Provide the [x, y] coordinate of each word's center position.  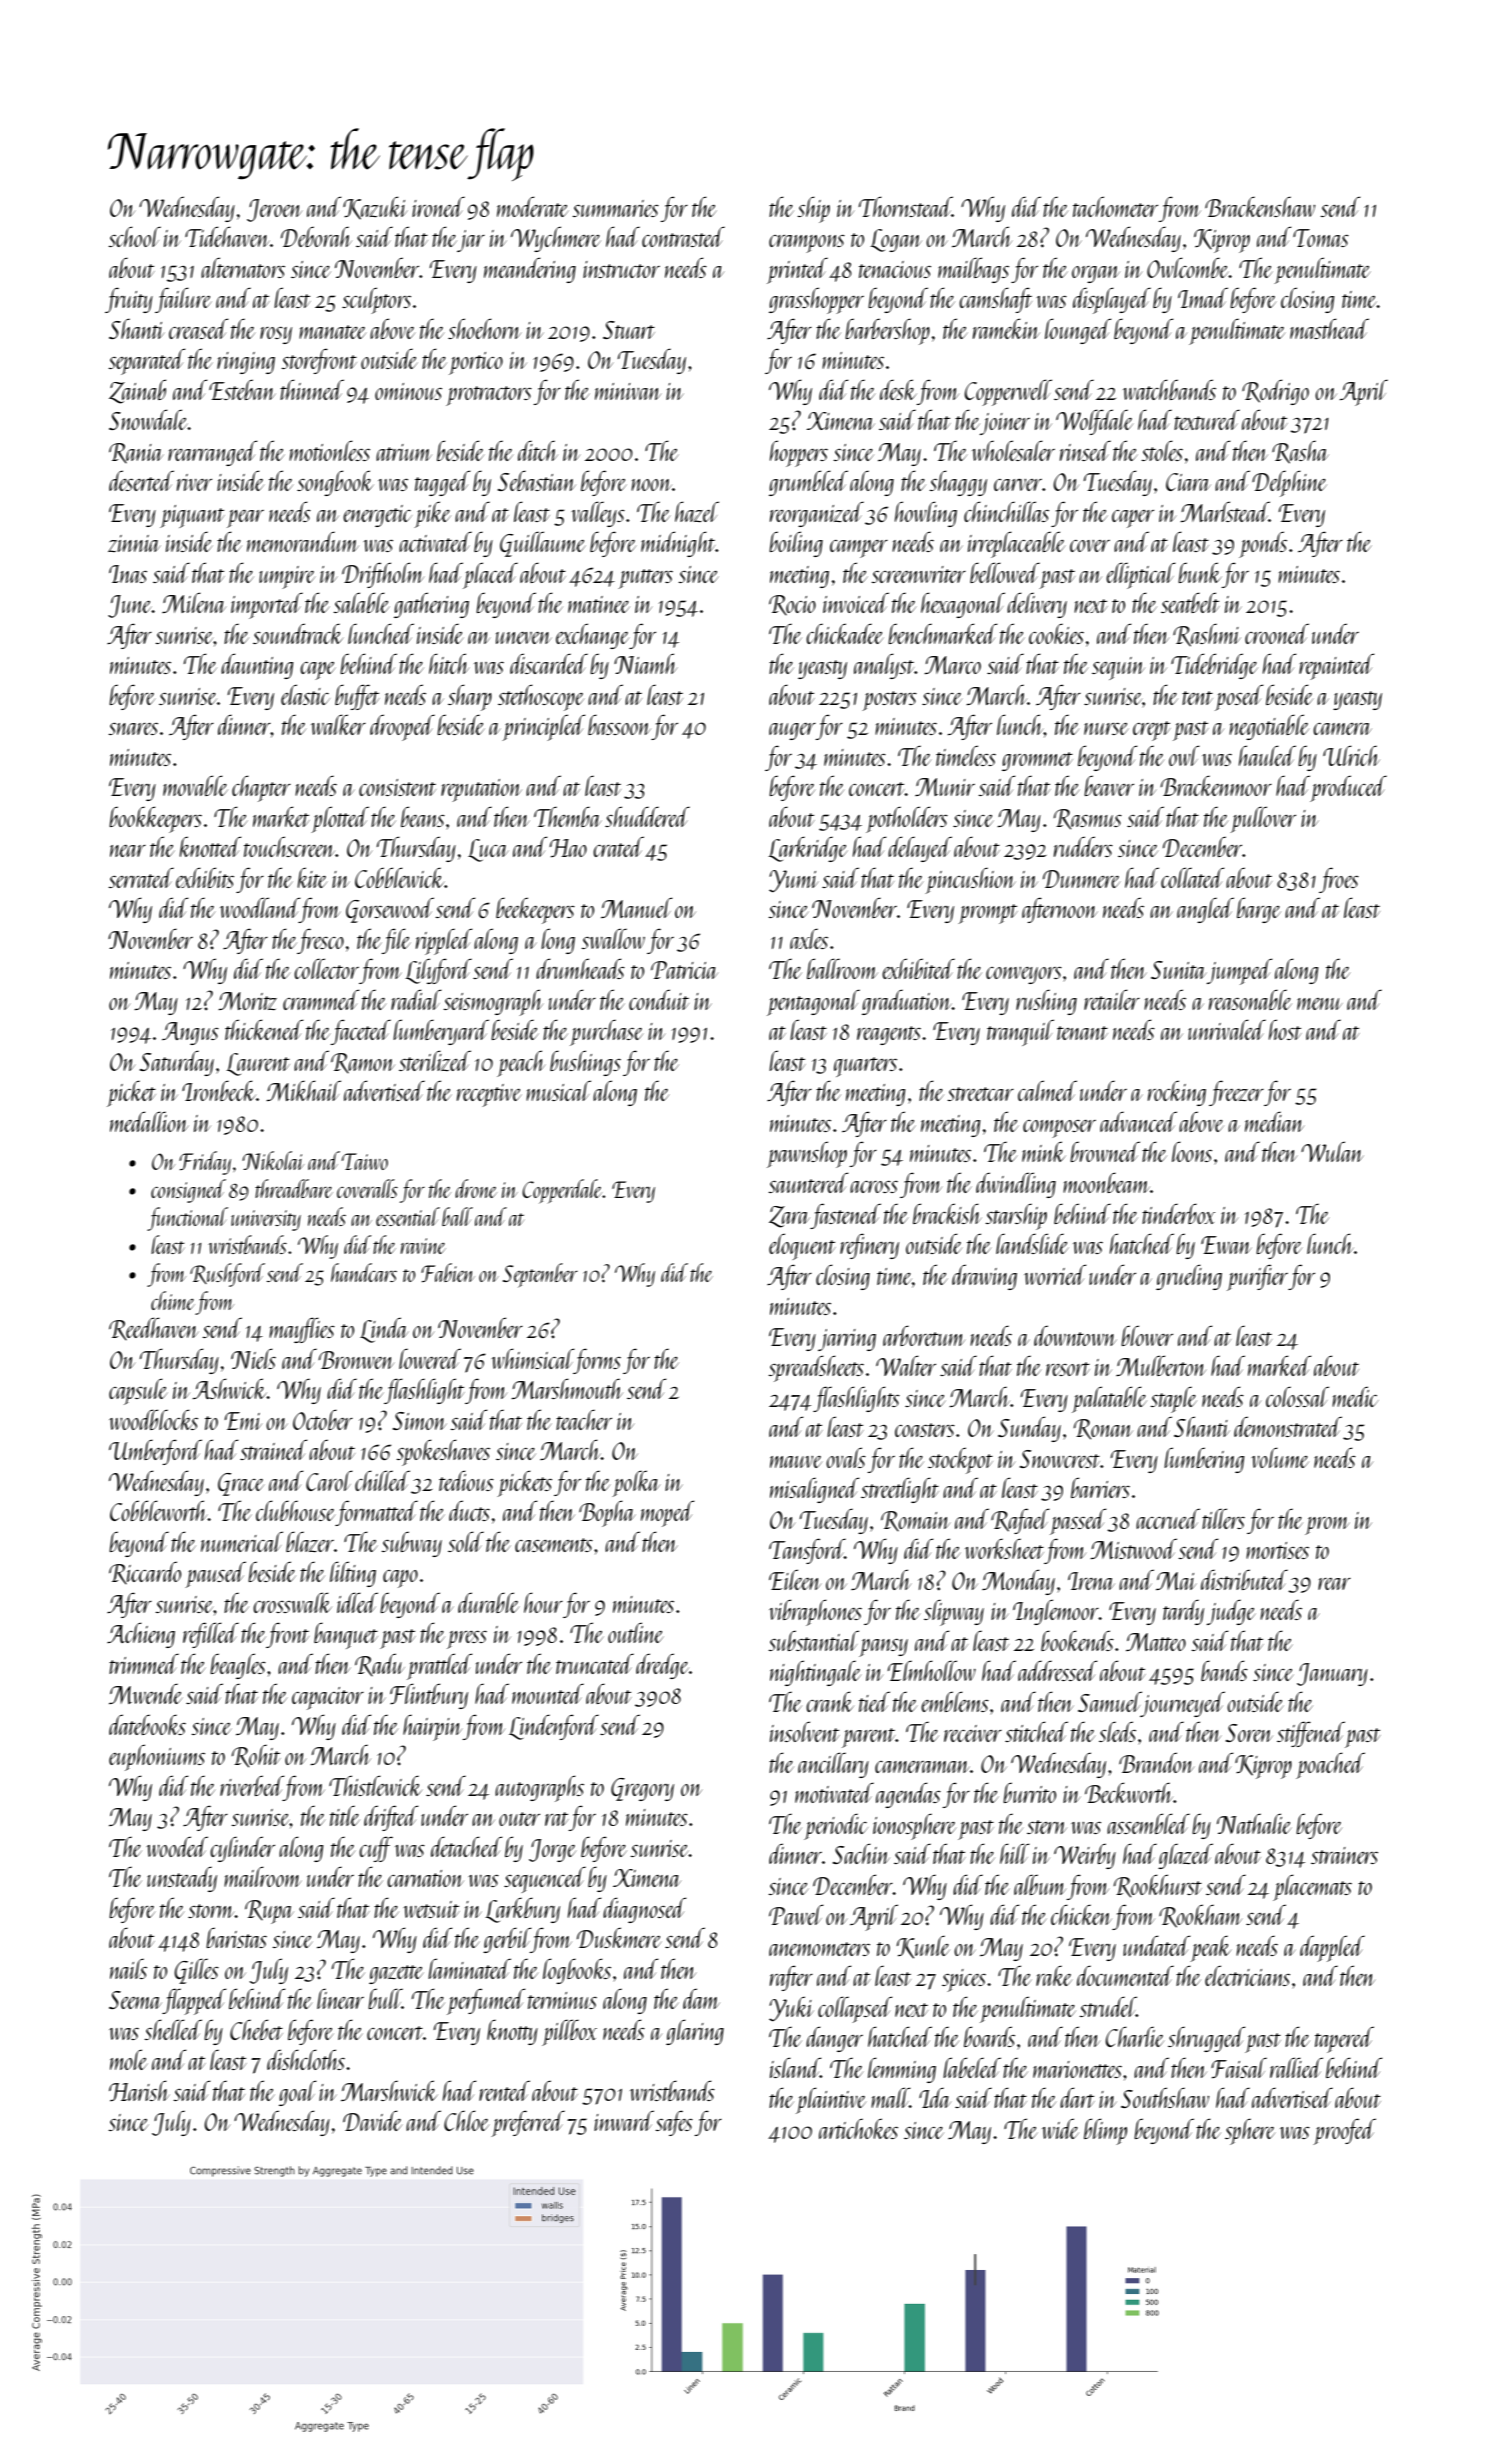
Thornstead [905, 206]
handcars [364, 1272]
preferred [528, 2123]
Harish [139, 2090]
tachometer [1115, 206]
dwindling [1016, 1185]
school [134, 236]
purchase [606, 1033]
